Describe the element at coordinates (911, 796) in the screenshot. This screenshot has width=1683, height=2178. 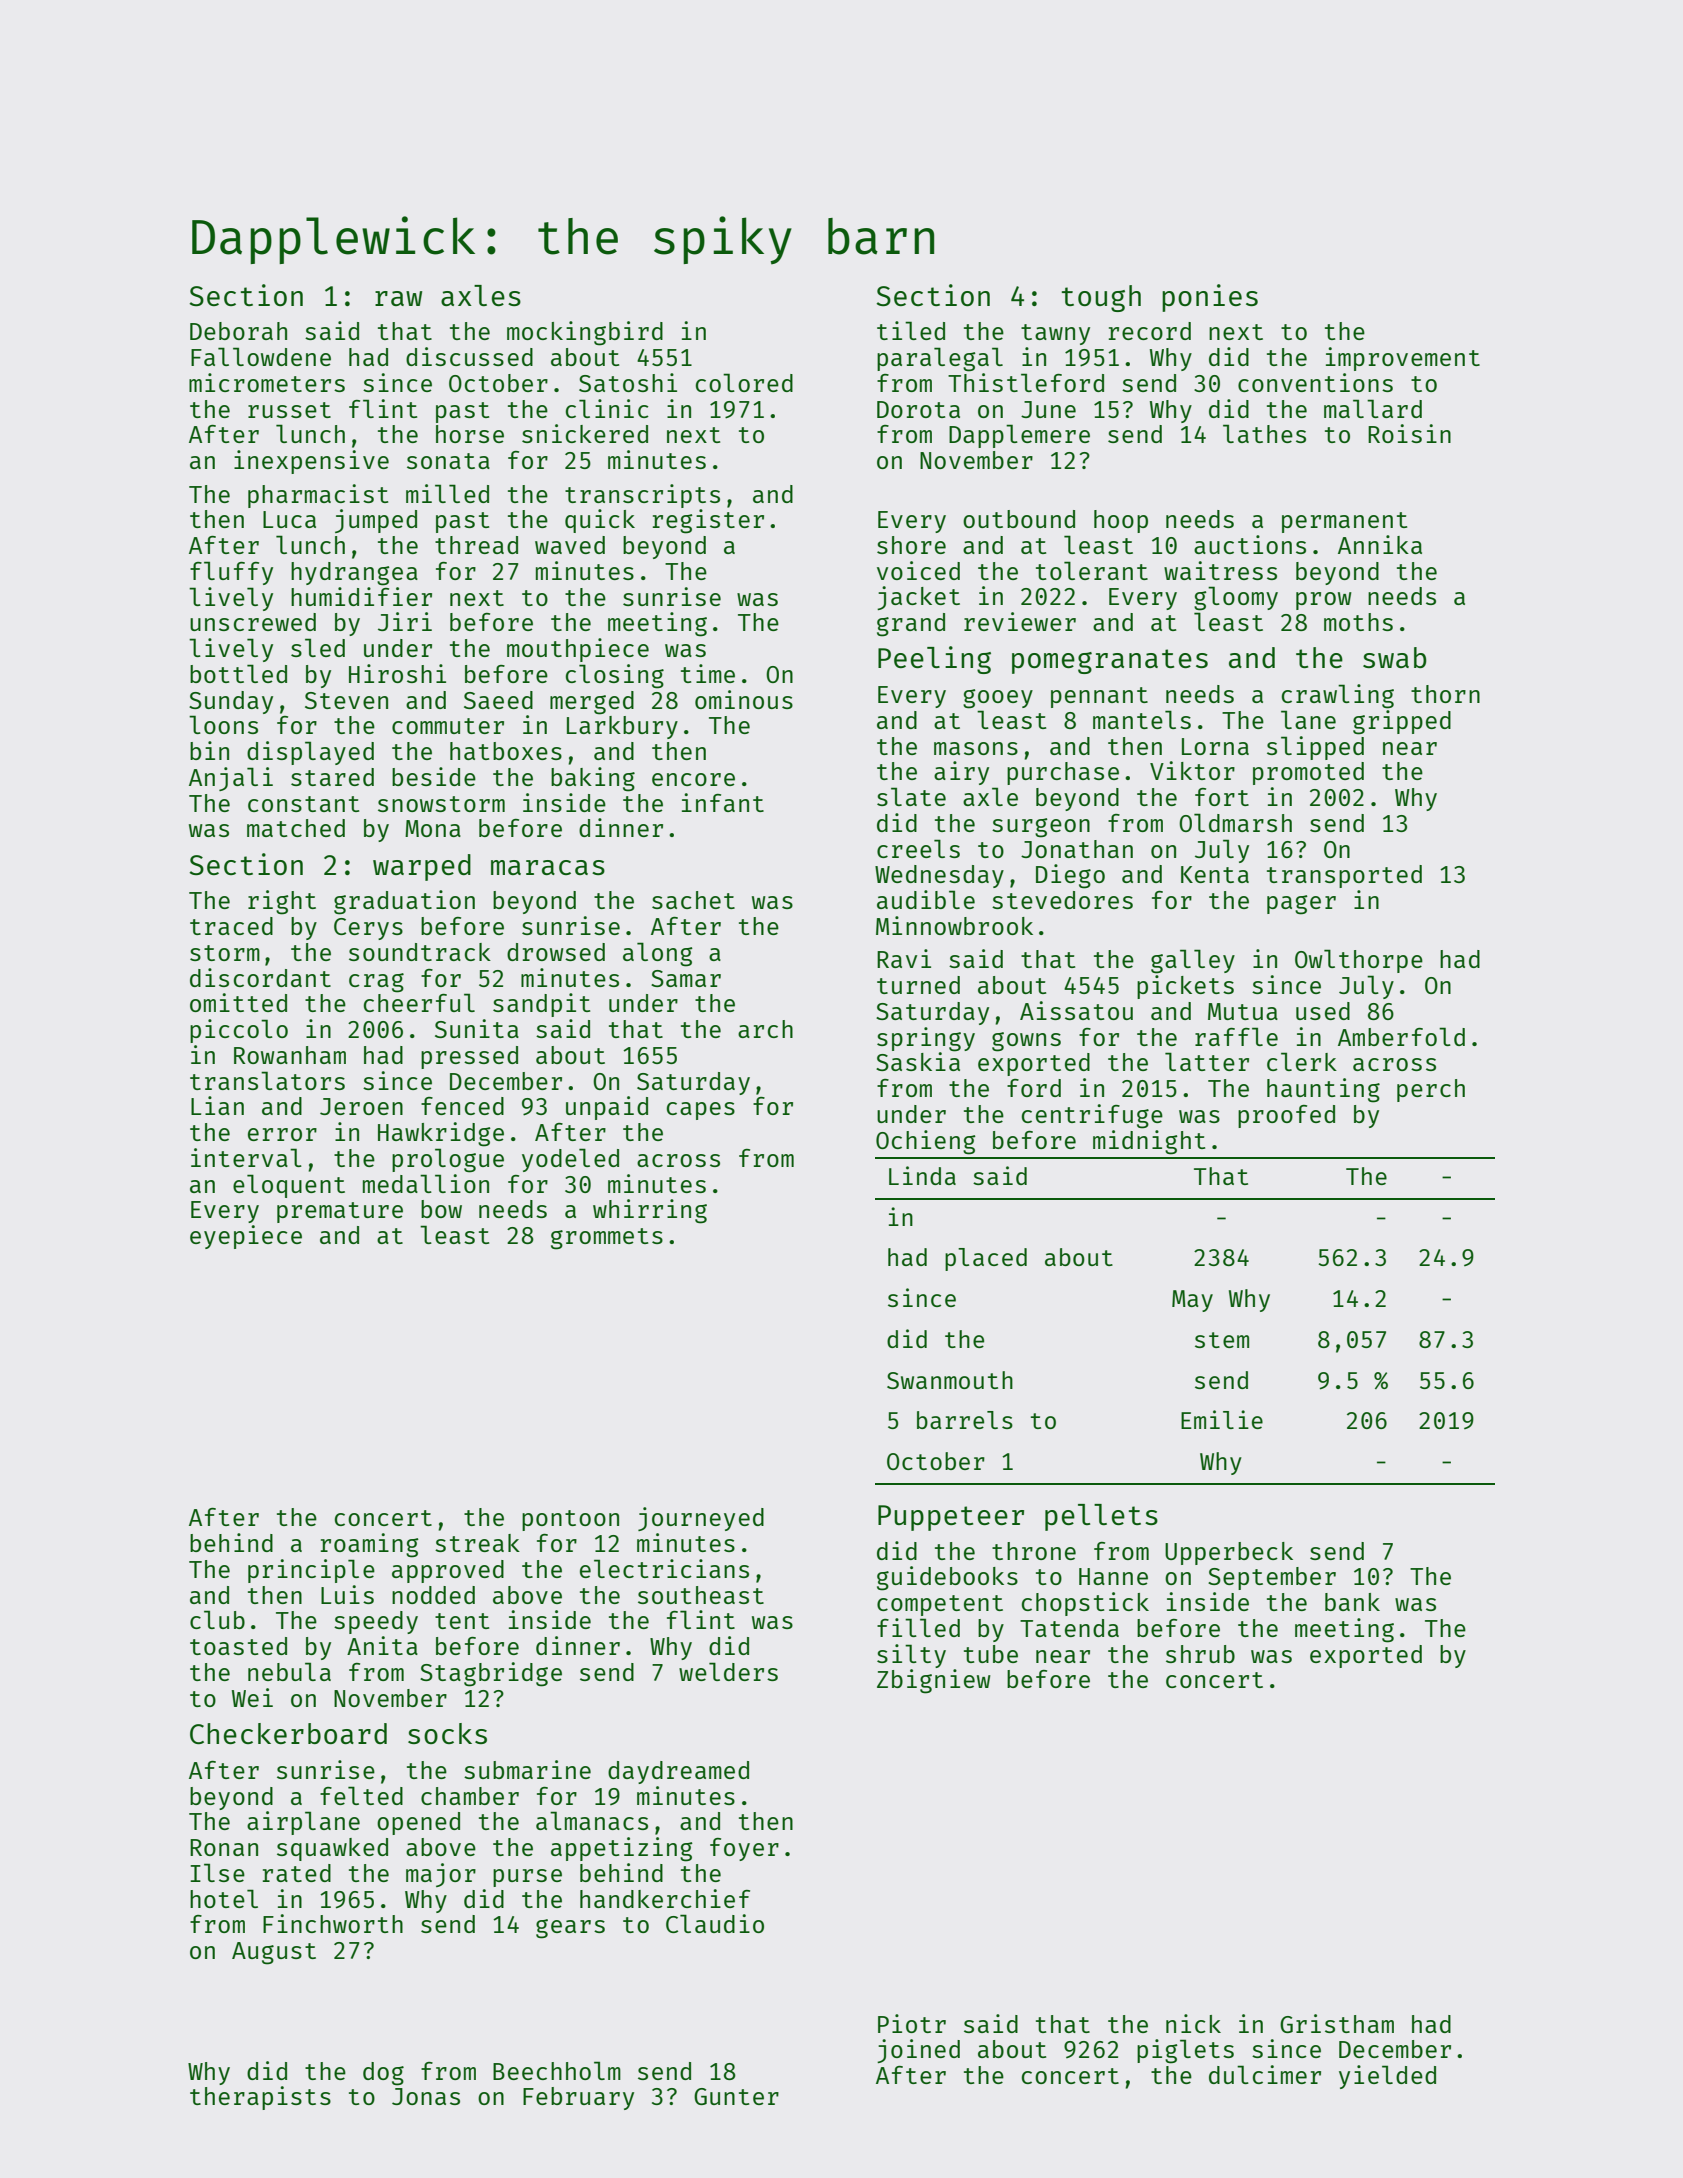
I see `slate` at that location.
